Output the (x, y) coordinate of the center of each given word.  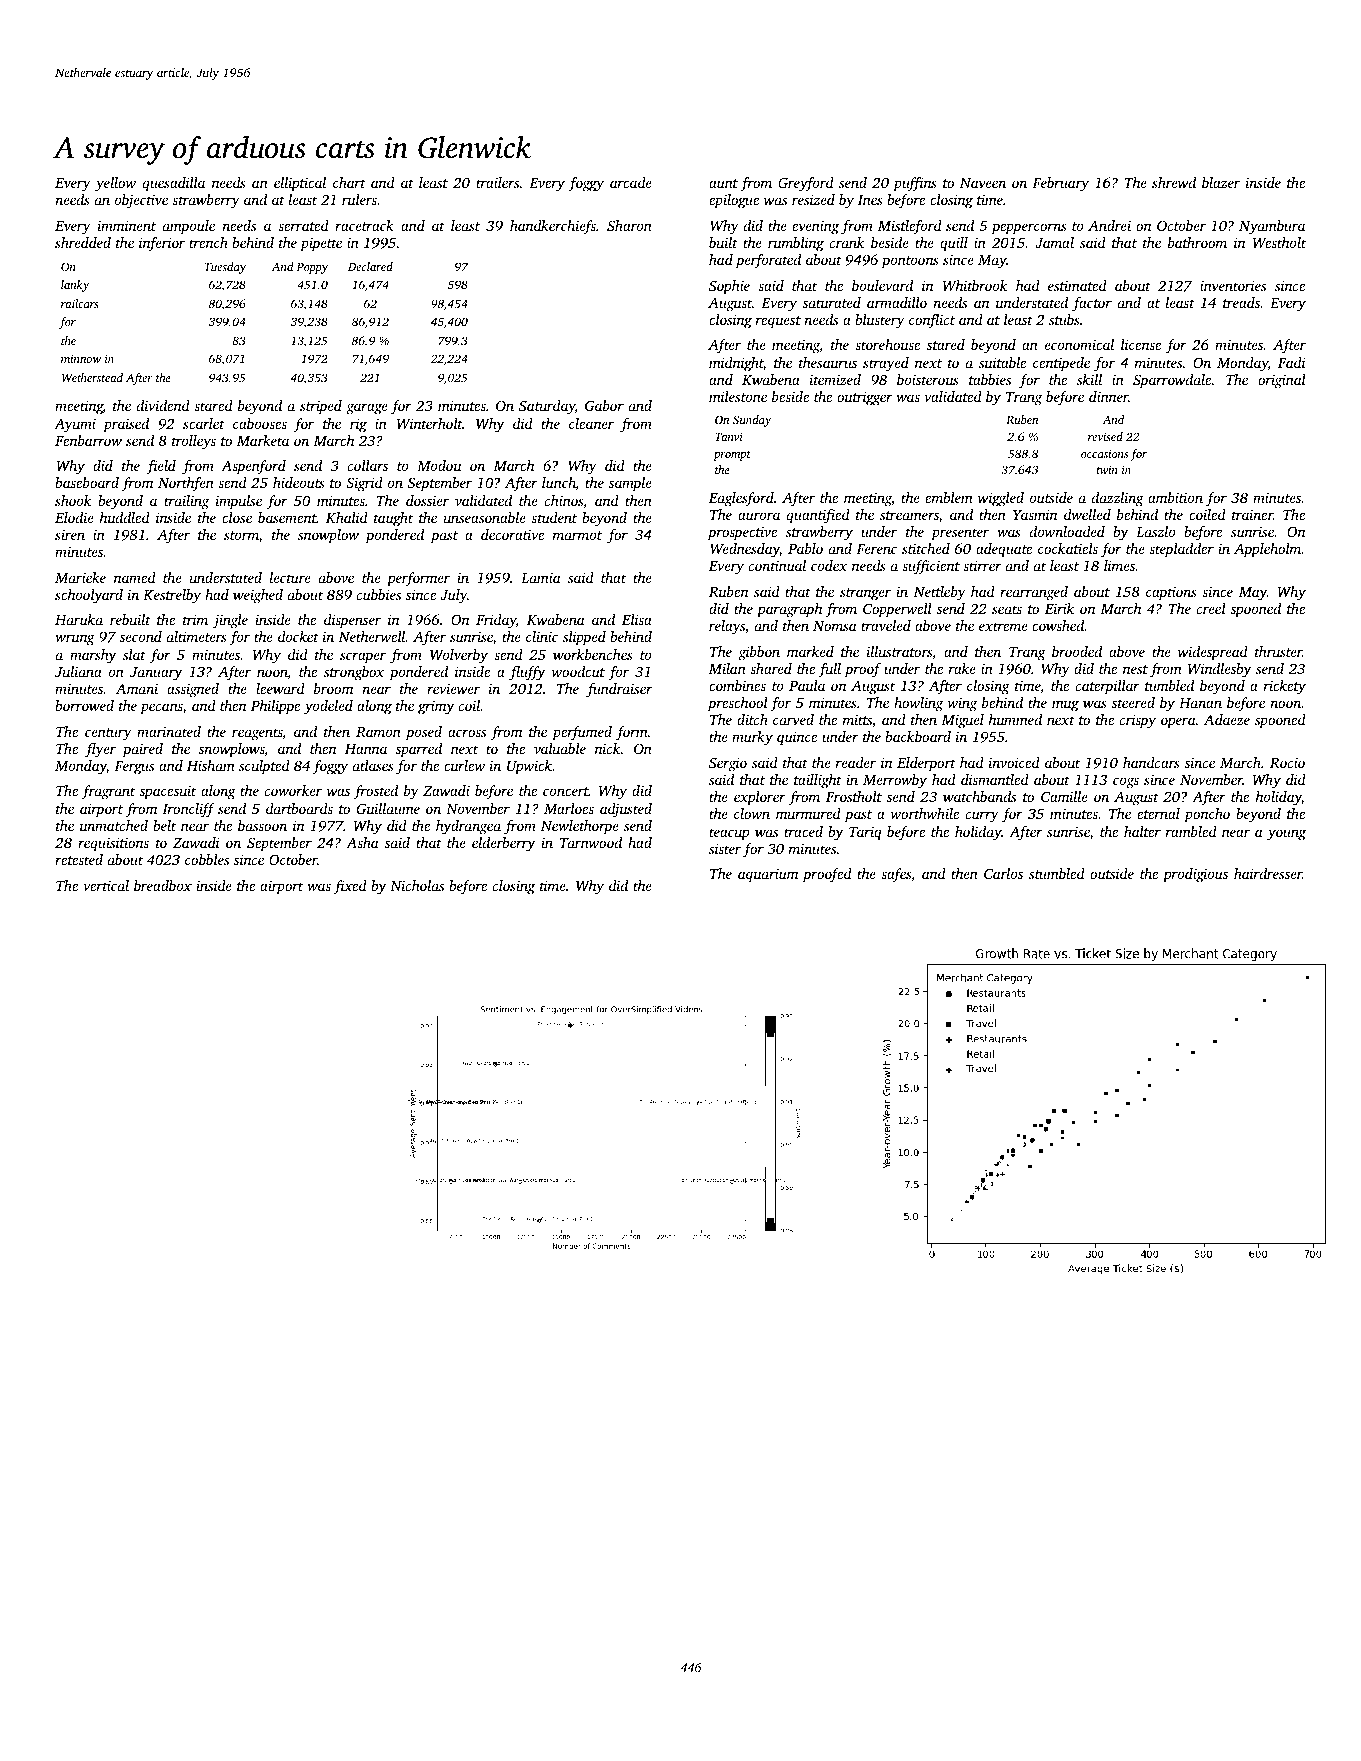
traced (803, 831)
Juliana (78, 671)
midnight (736, 364)
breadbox (163, 885)
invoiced (1014, 762)
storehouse (887, 344)
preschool (738, 704)
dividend (163, 405)
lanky (75, 286)
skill (1089, 379)
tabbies (990, 379)
